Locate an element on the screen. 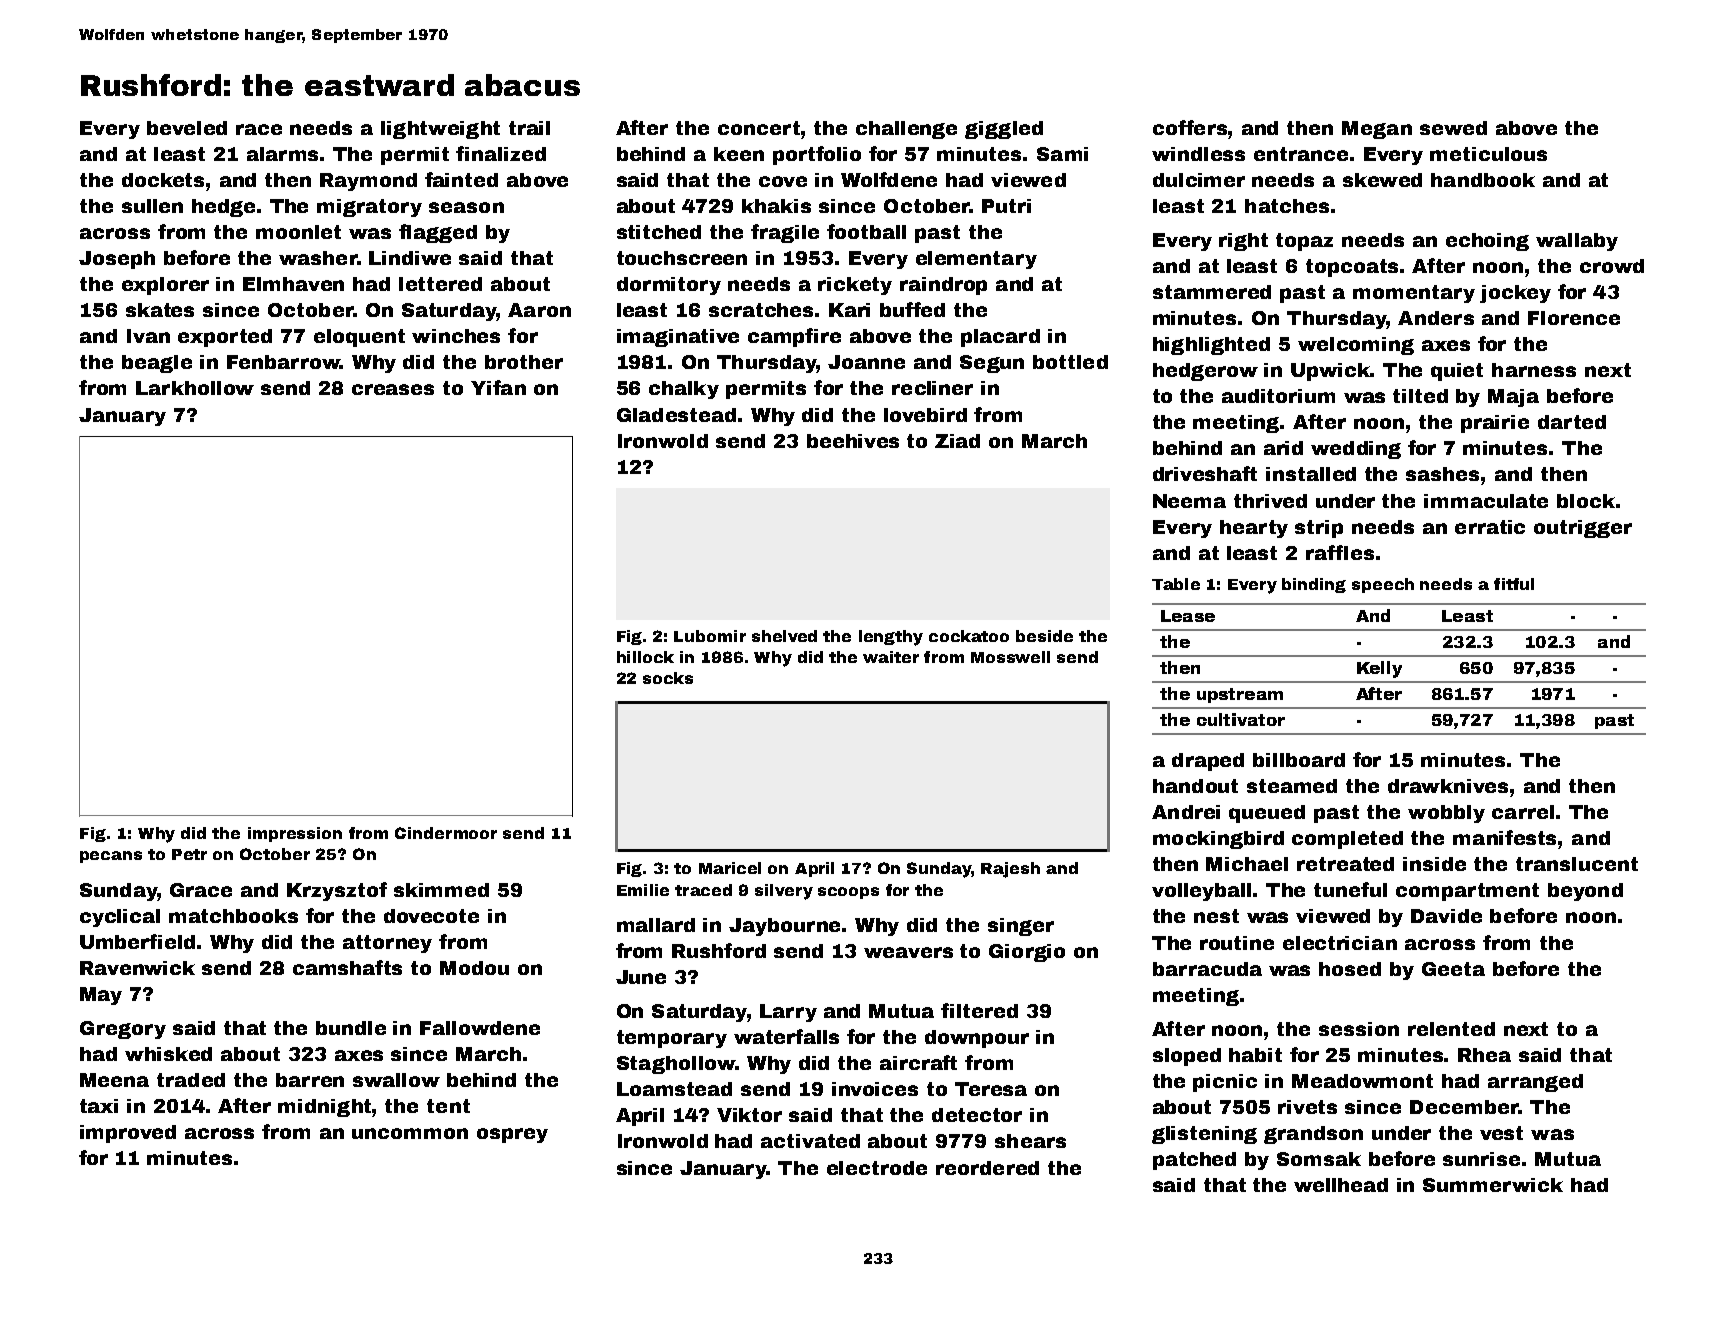 Image resolution: width=1725 pixels, height=1333 pixels. Gladestead is located at coordinates (676, 415).
